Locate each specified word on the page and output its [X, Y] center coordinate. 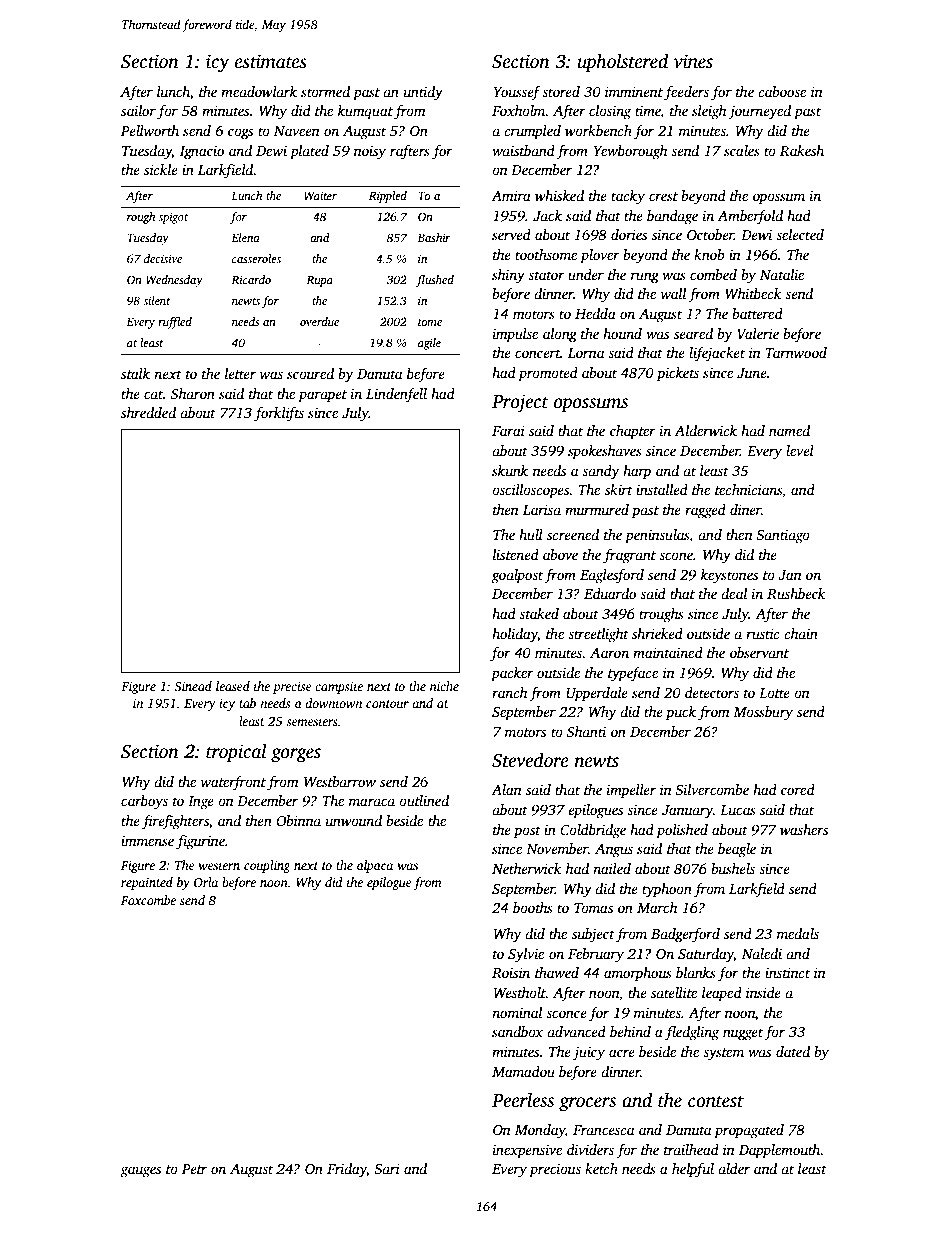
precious [555, 1170]
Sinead [193, 686]
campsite [339, 687]
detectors [712, 692]
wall [673, 293]
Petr [194, 1169]
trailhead [691, 1149]
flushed [435, 281]
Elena [245, 237]
